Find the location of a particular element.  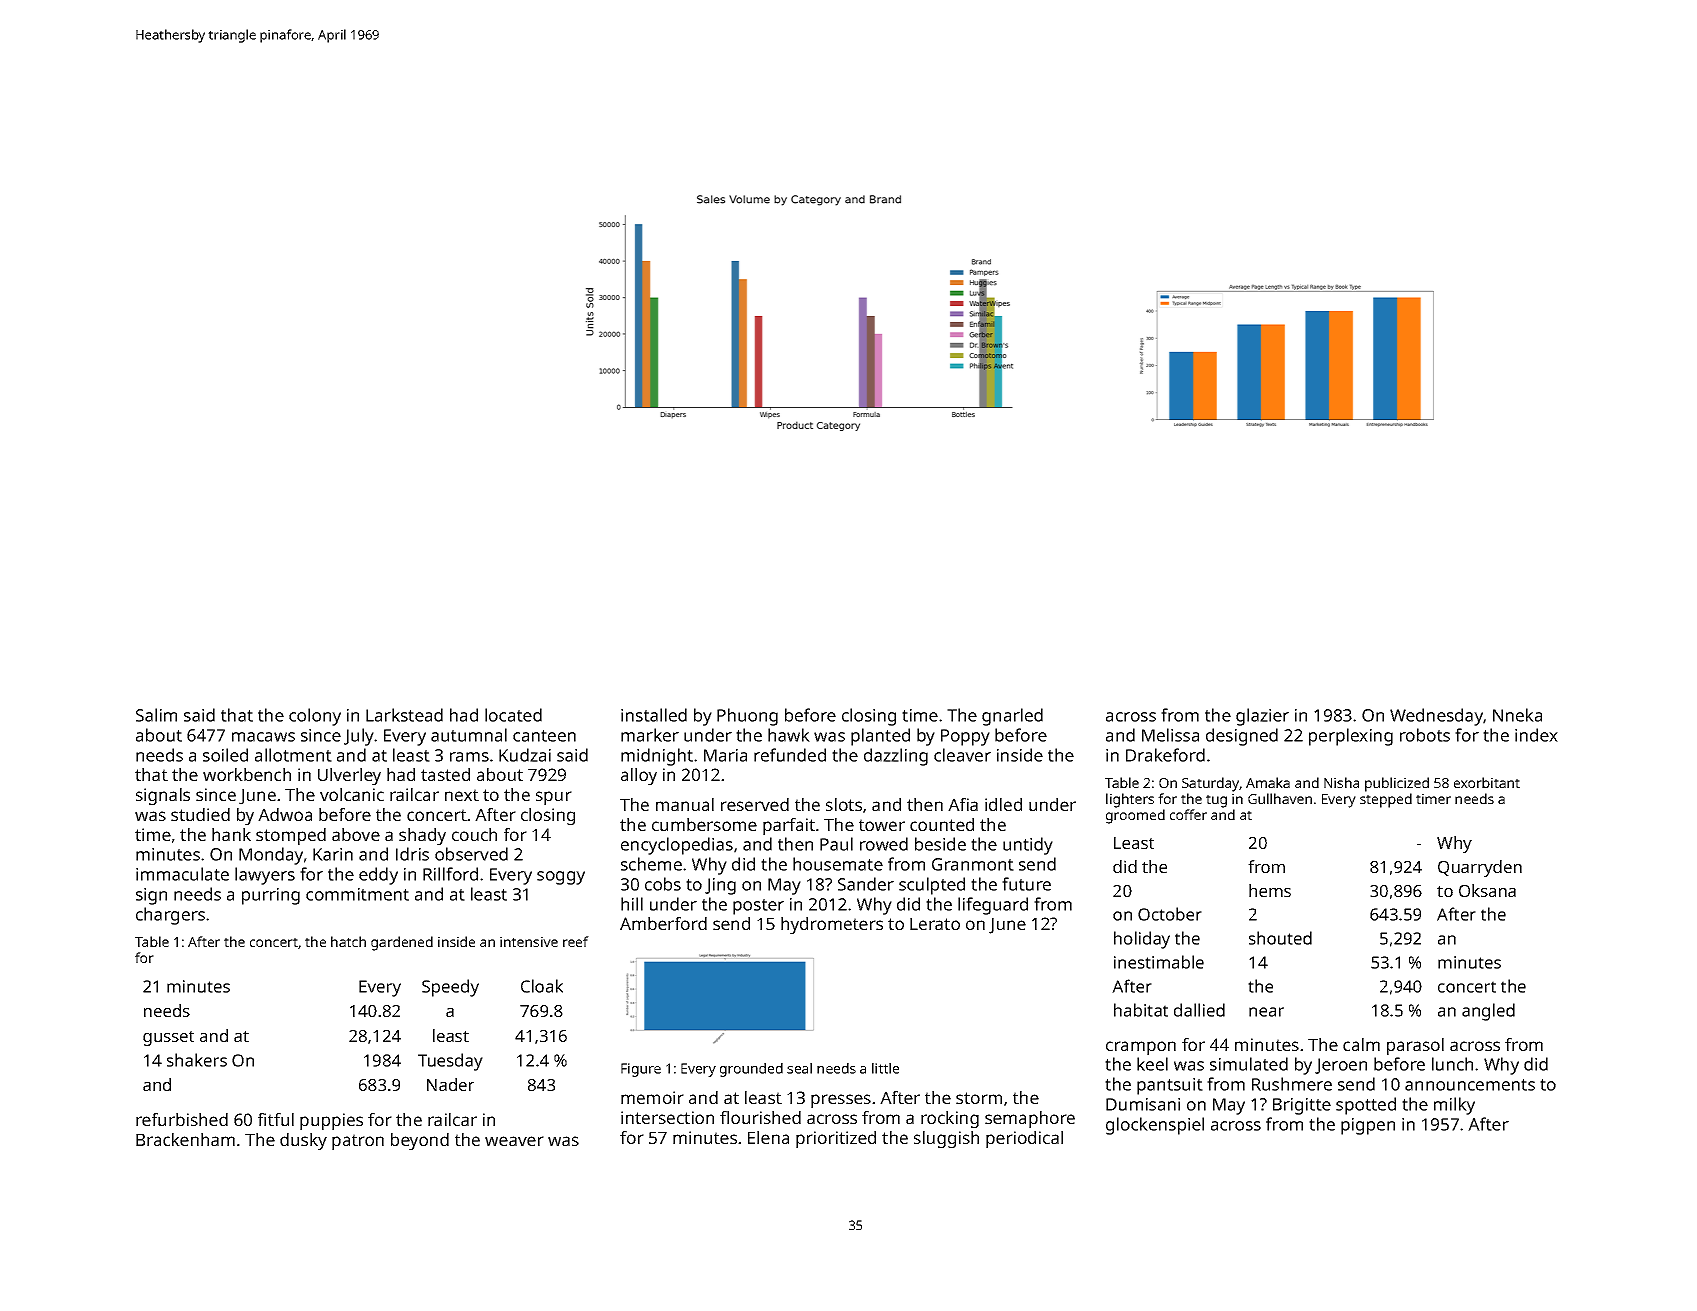

tasted is located at coordinates (445, 774).
